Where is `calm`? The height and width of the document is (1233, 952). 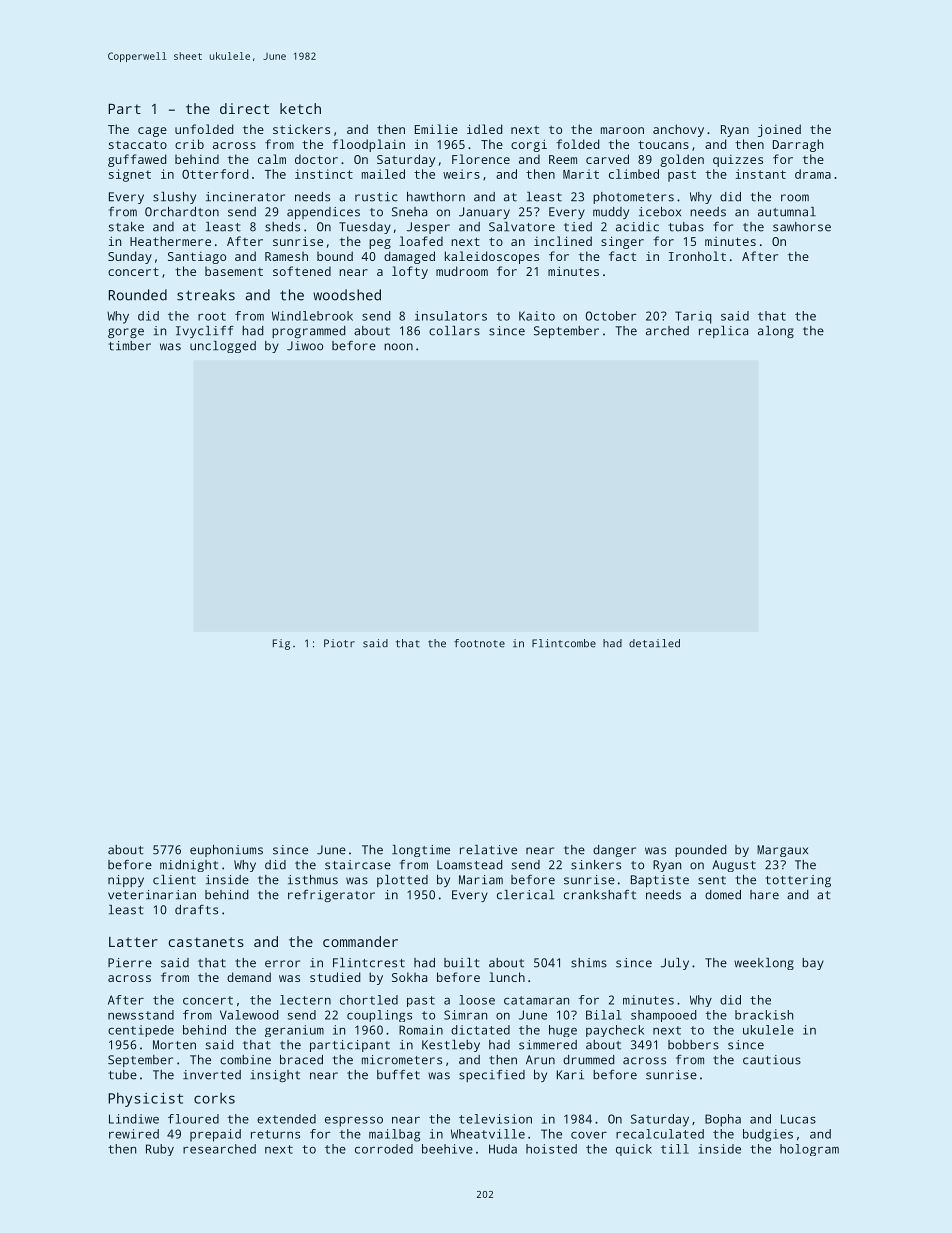 calm is located at coordinates (272, 159).
